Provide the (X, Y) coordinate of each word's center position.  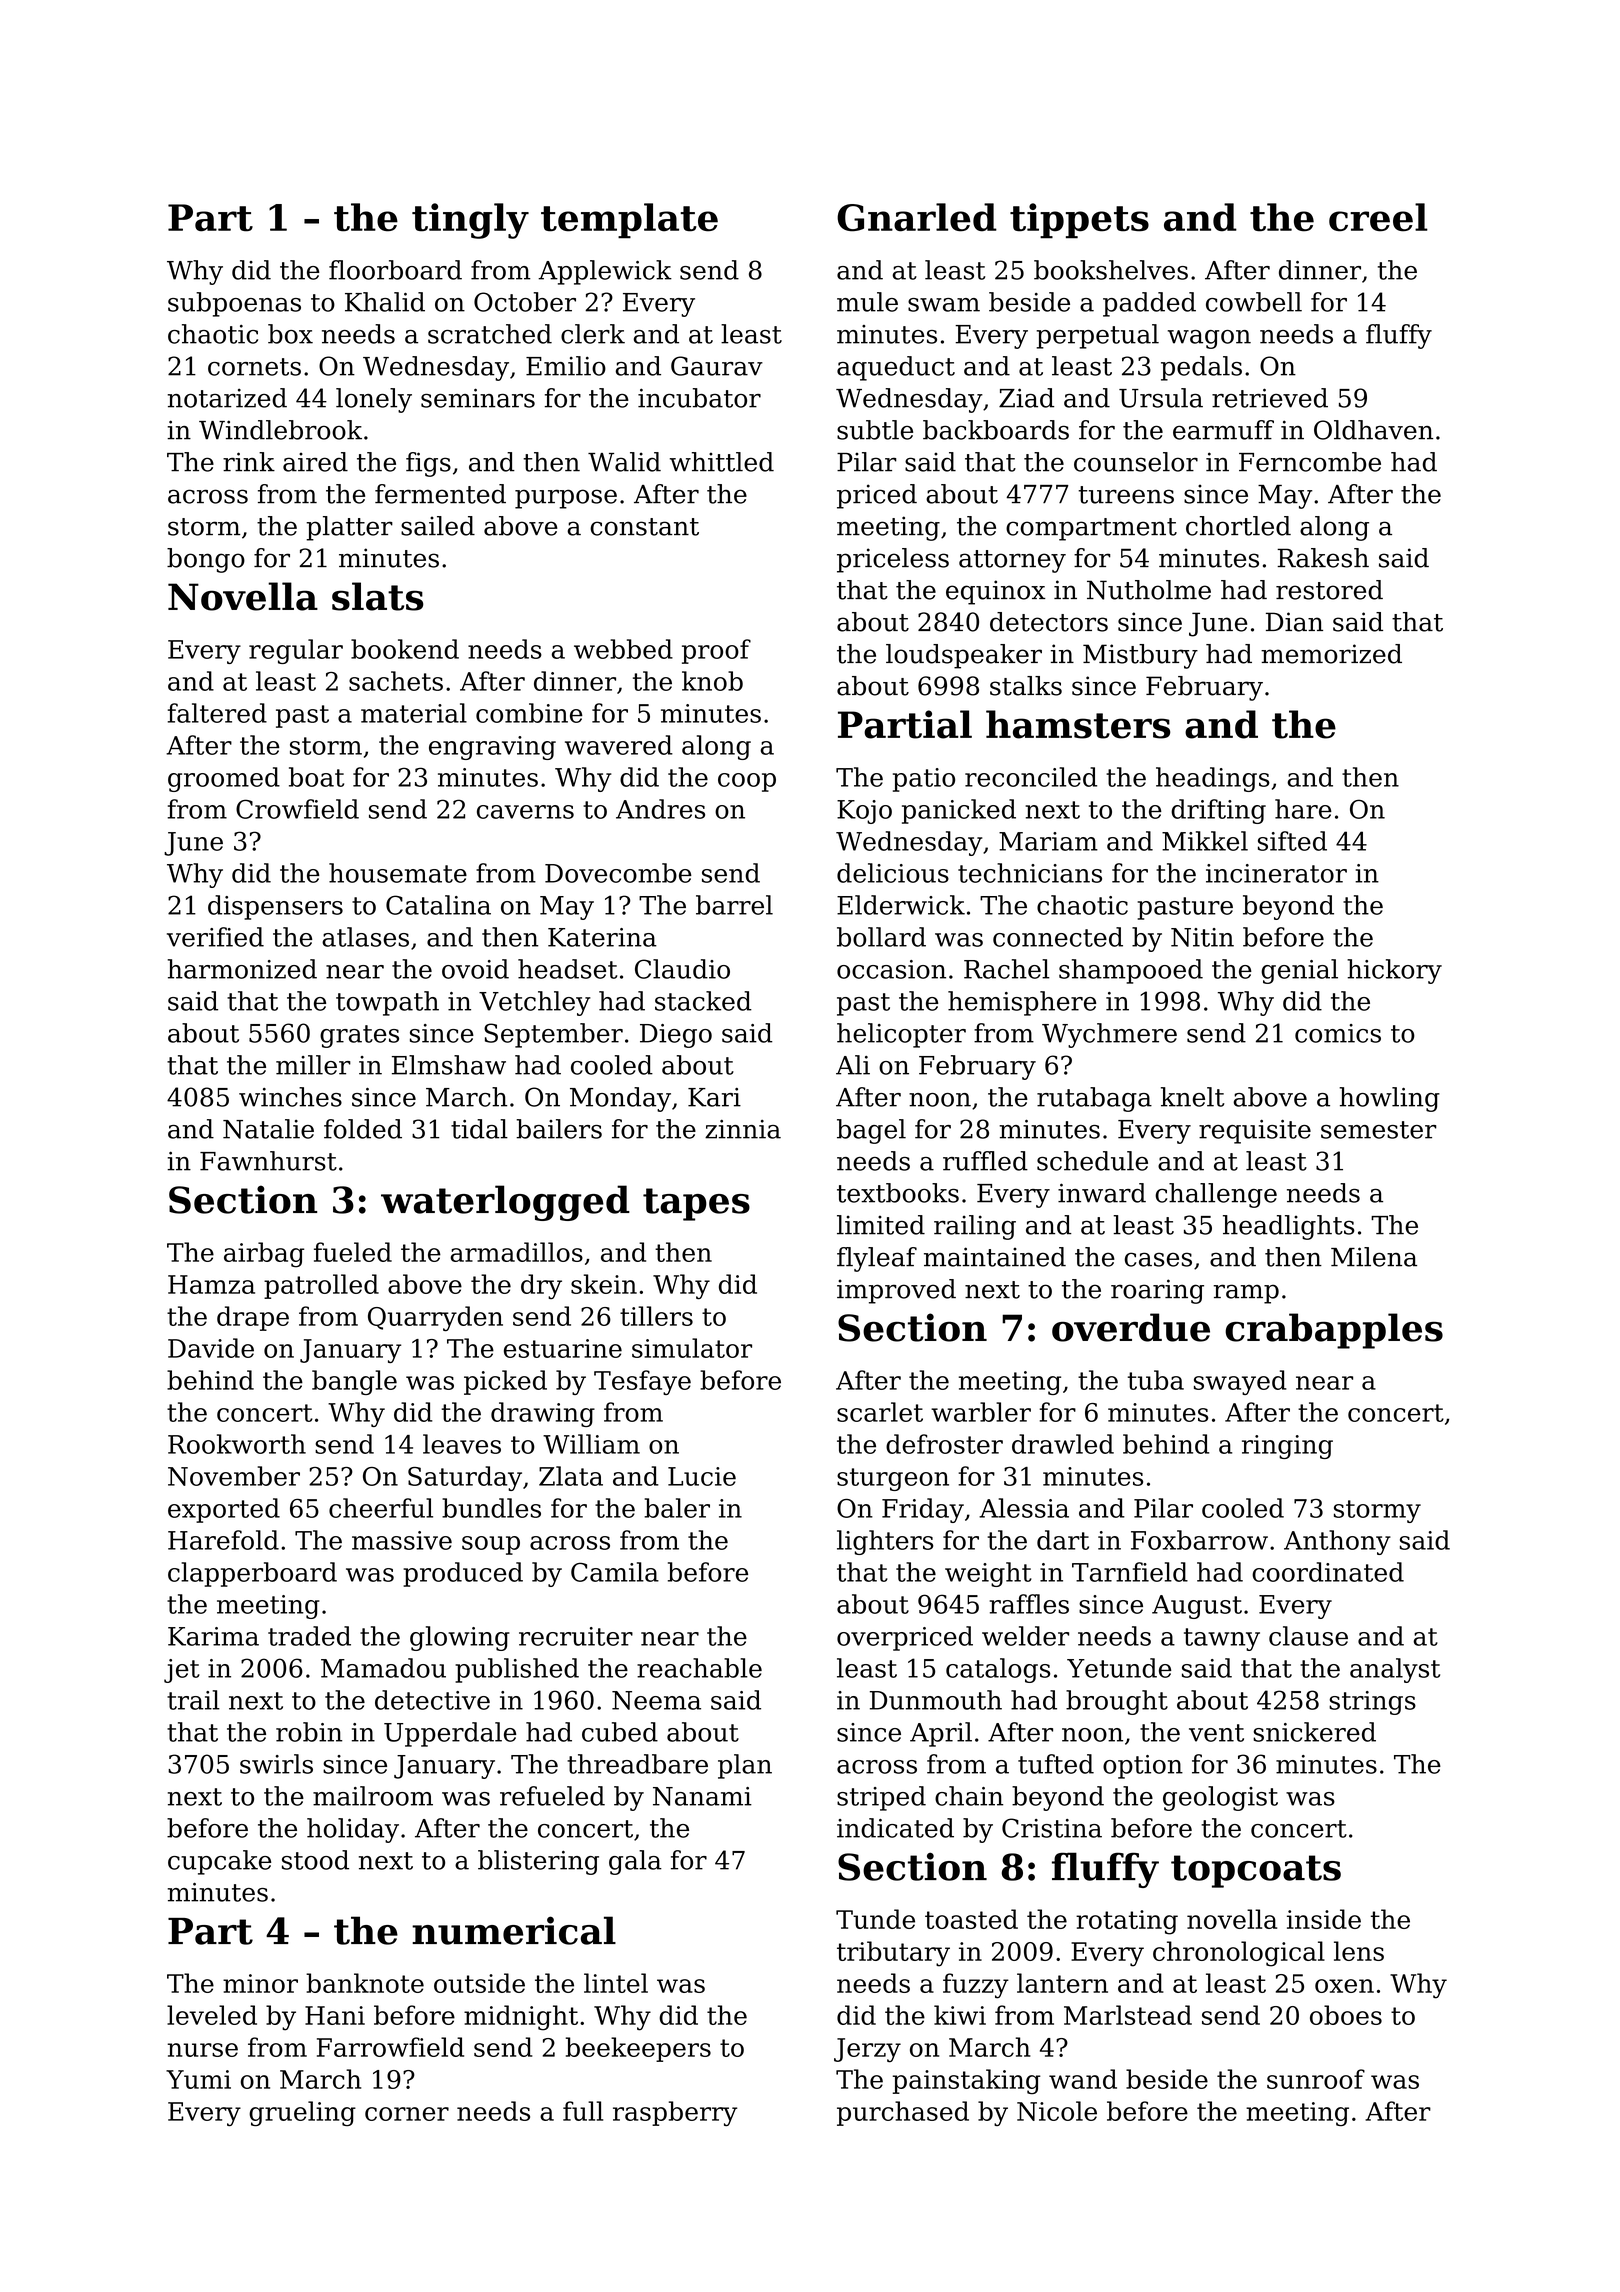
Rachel (1007, 969)
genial (1299, 971)
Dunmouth (936, 1700)
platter (349, 528)
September (553, 1035)
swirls (276, 1764)
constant (644, 527)
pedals (1201, 368)
